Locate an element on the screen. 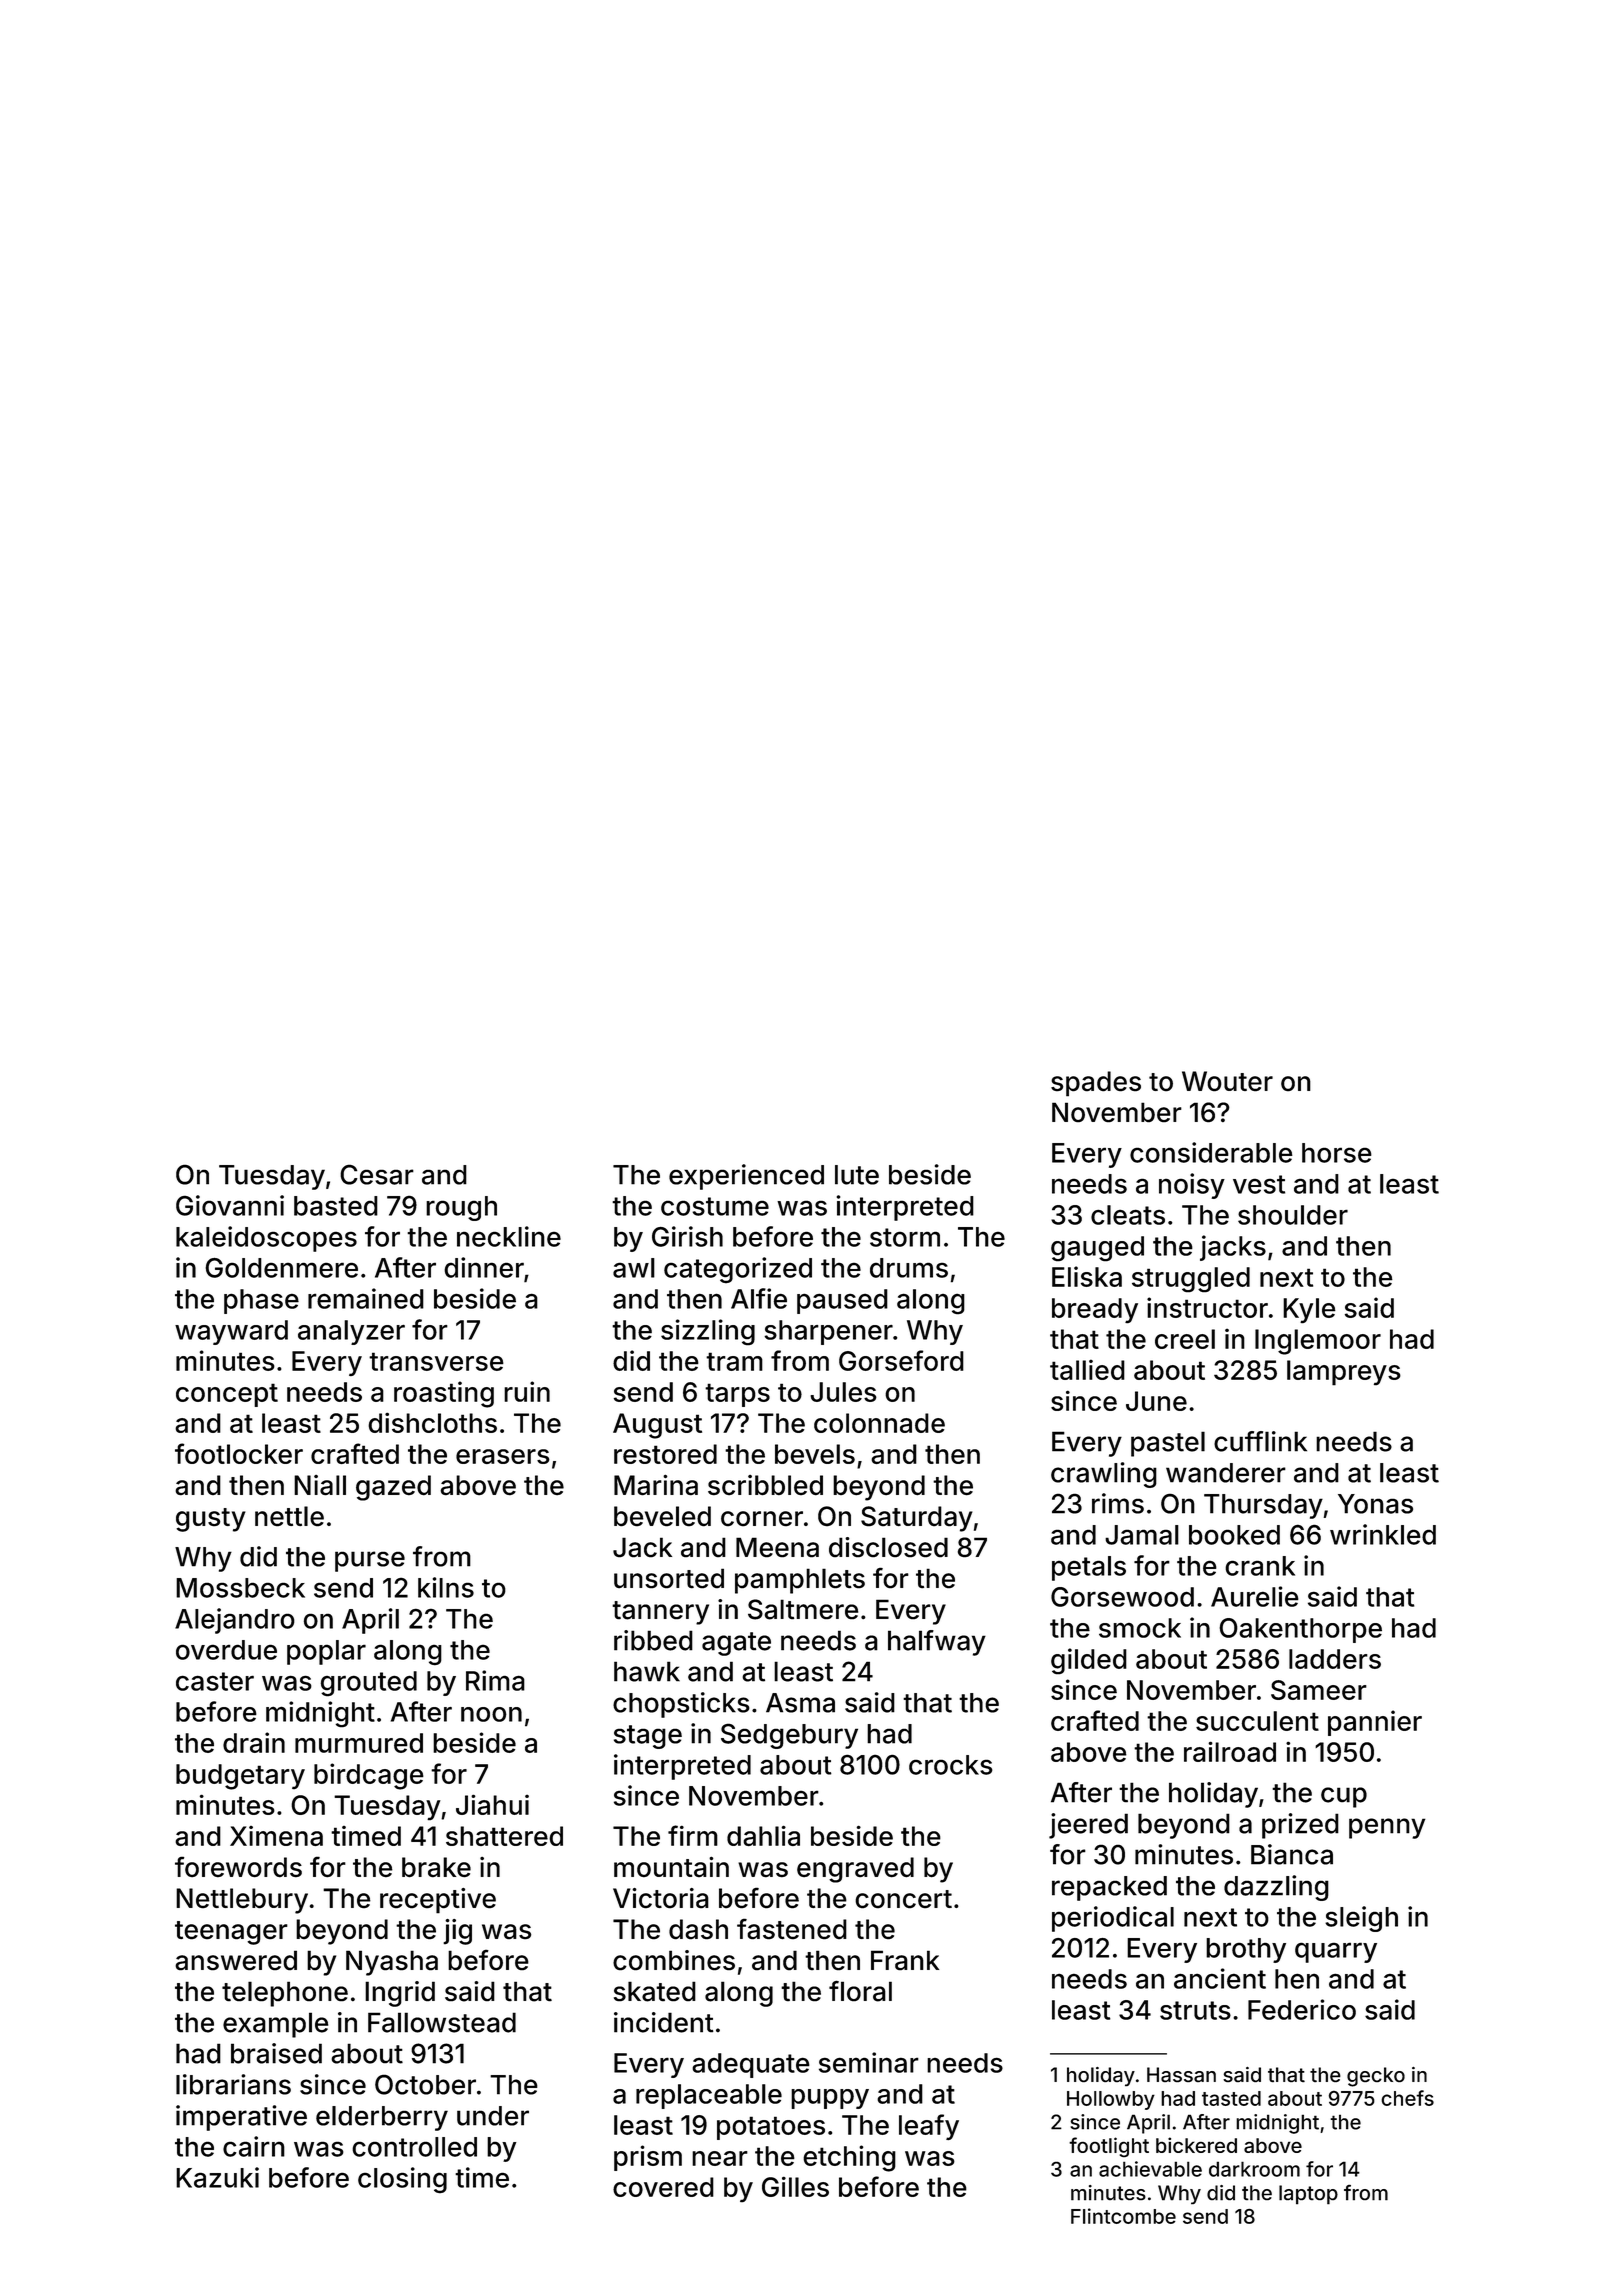 The width and height of the screenshot is (1620, 2292). closing is located at coordinates (402, 2180).
